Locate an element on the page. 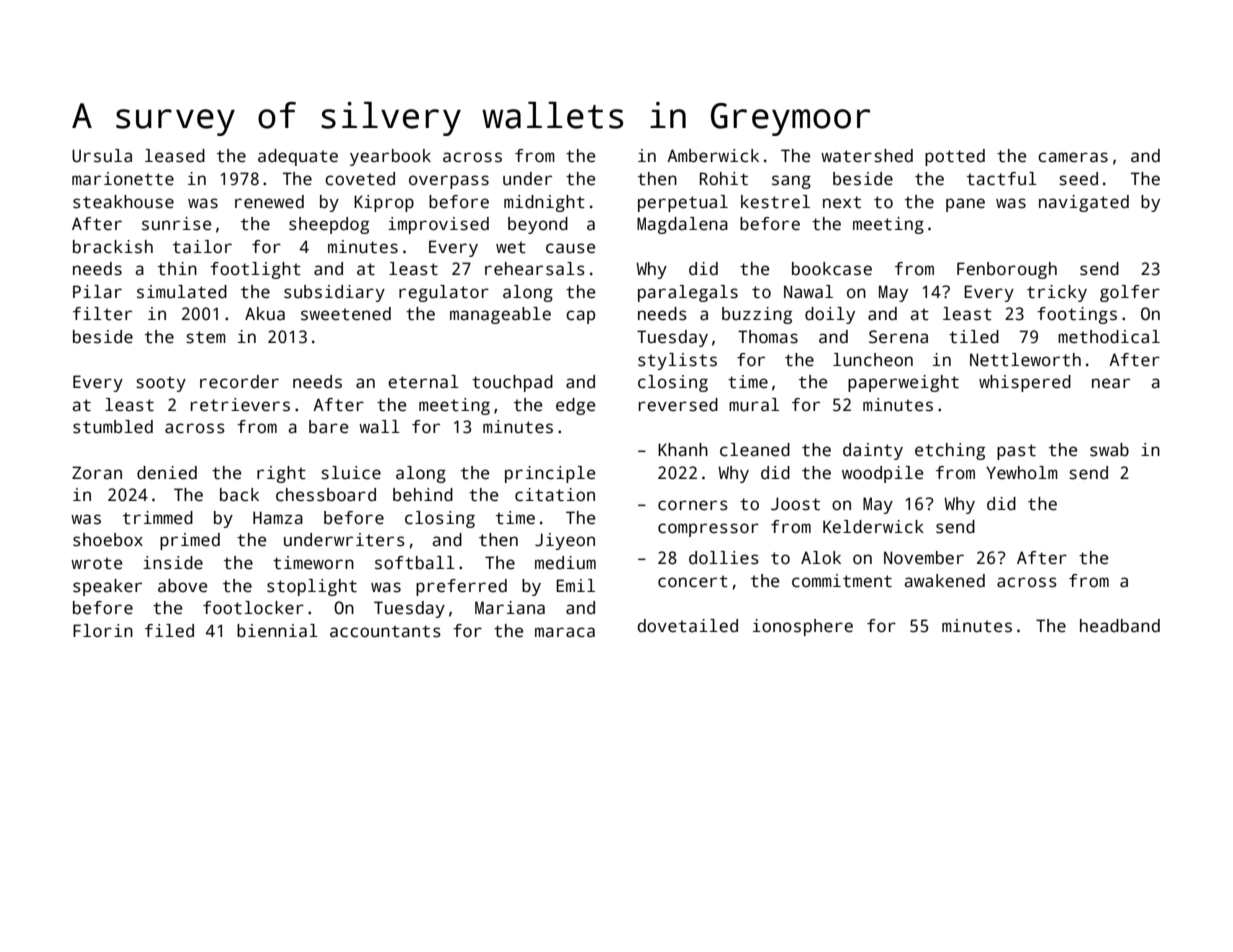 The height and width of the image is (952, 1233). sluice is located at coordinates (351, 473).
